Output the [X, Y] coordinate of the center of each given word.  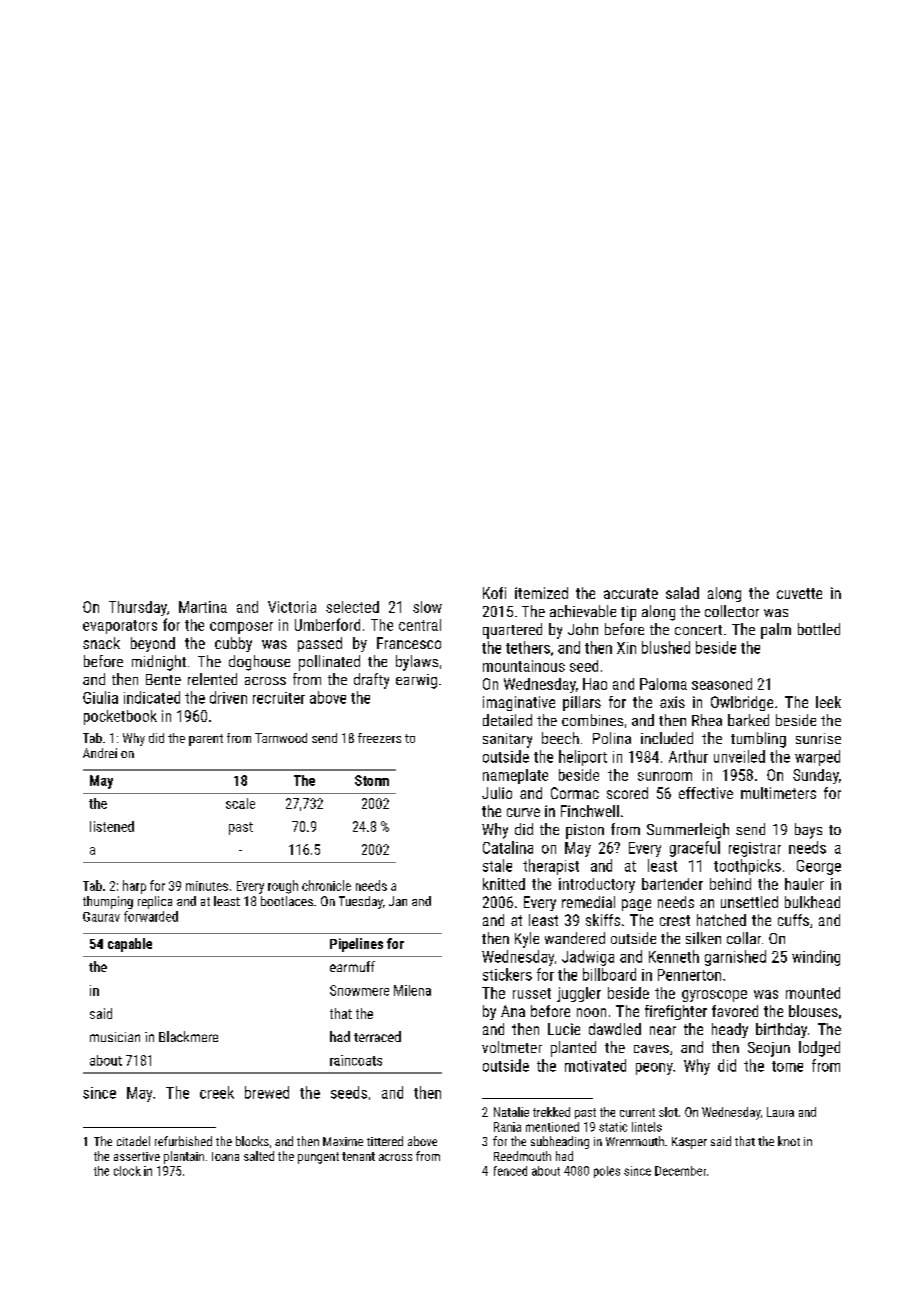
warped [817, 758]
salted [259, 1156]
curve [523, 812]
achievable [583, 611]
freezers [379, 738]
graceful [695, 849]
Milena [412, 990]
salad [682, 593]
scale [240, 803]
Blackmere [188, 1036]
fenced [510, 1171]
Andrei [100, 753]
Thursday [138, 608]
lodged [819, 1049]
